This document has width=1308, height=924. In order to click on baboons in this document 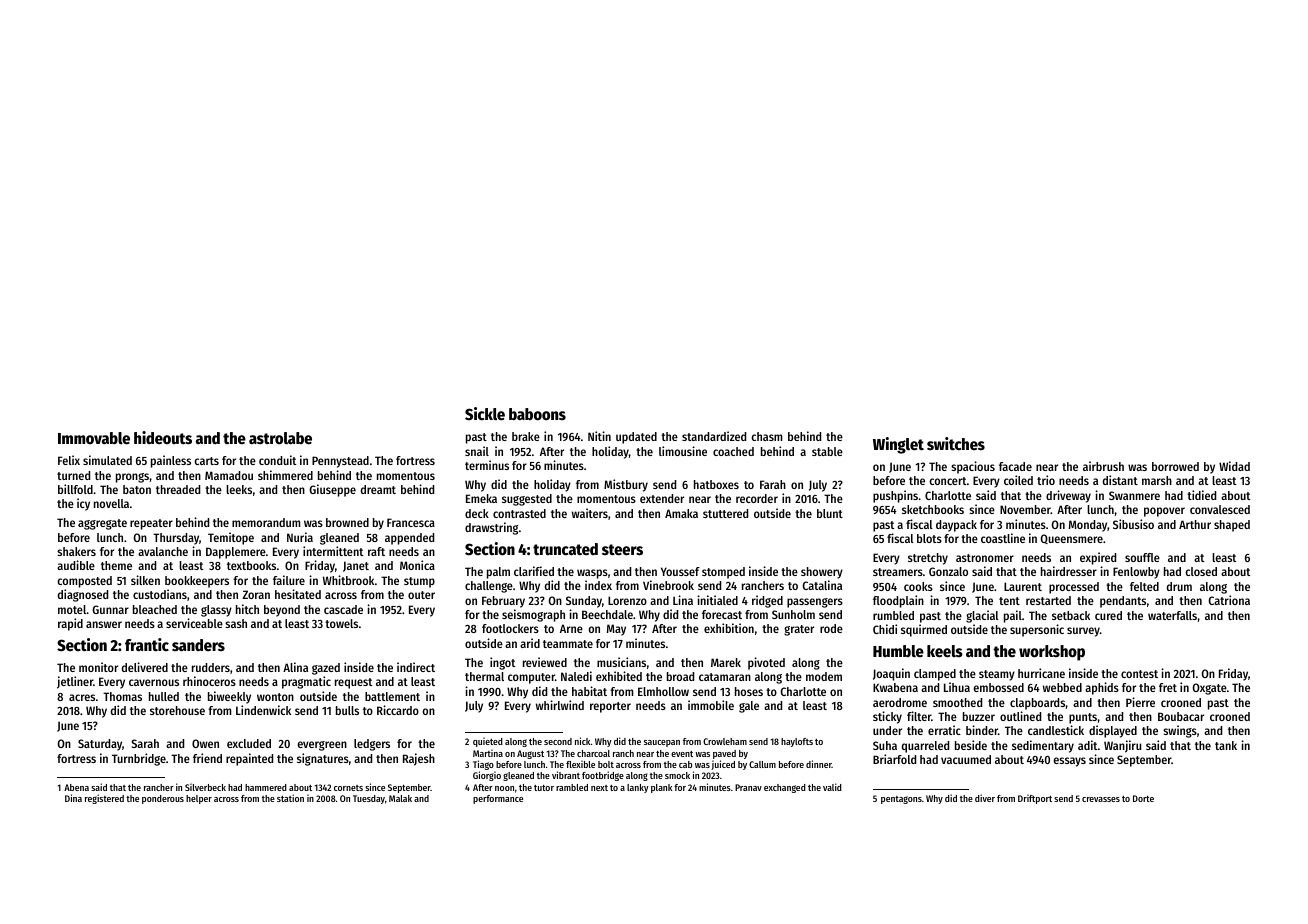, I will do `click(537, 414)`.
